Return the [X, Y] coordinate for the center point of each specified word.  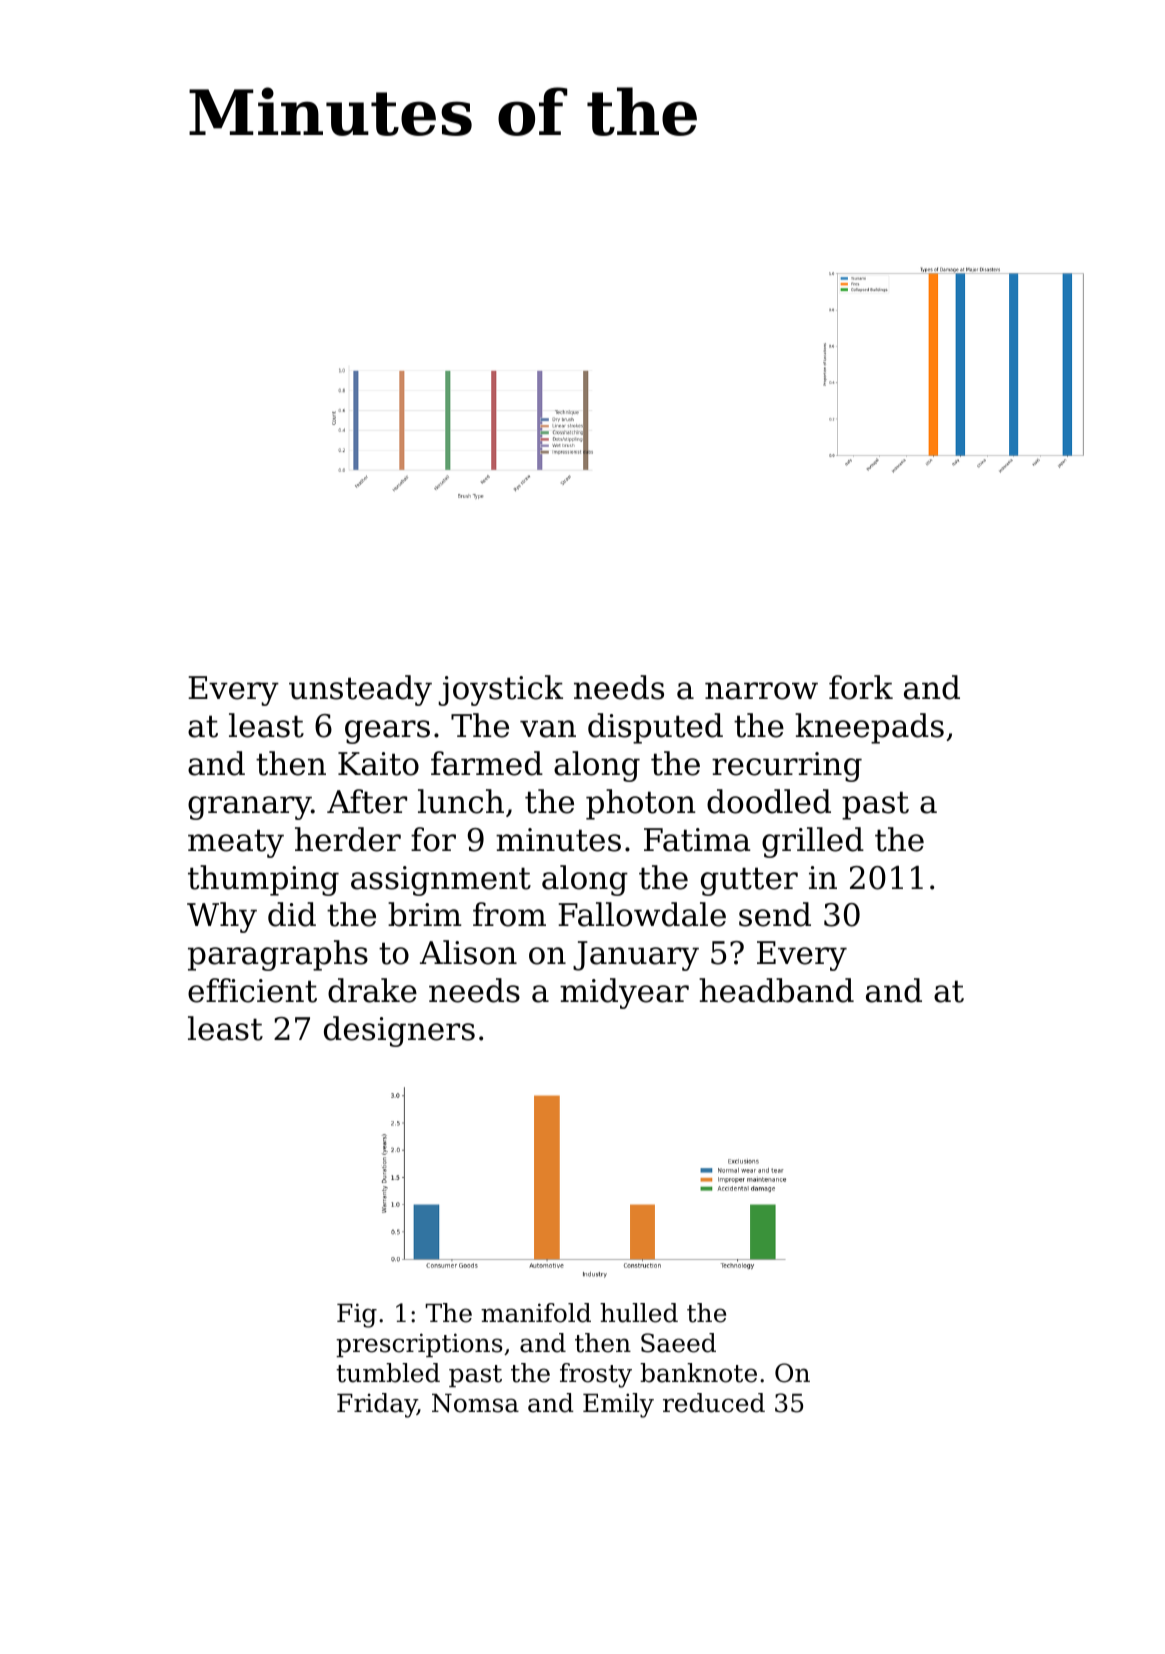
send [775, 914]
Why [222, 917]
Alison [468, 952]
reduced [714, 1403]
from [509, 914]
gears [387, 732]
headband [776, 990]
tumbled [388, 1373]
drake [372, 990]
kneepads [869, 728]
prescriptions [419, 1345]
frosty [596, 1375]
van [548, 729]
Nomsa [475, 1403]
